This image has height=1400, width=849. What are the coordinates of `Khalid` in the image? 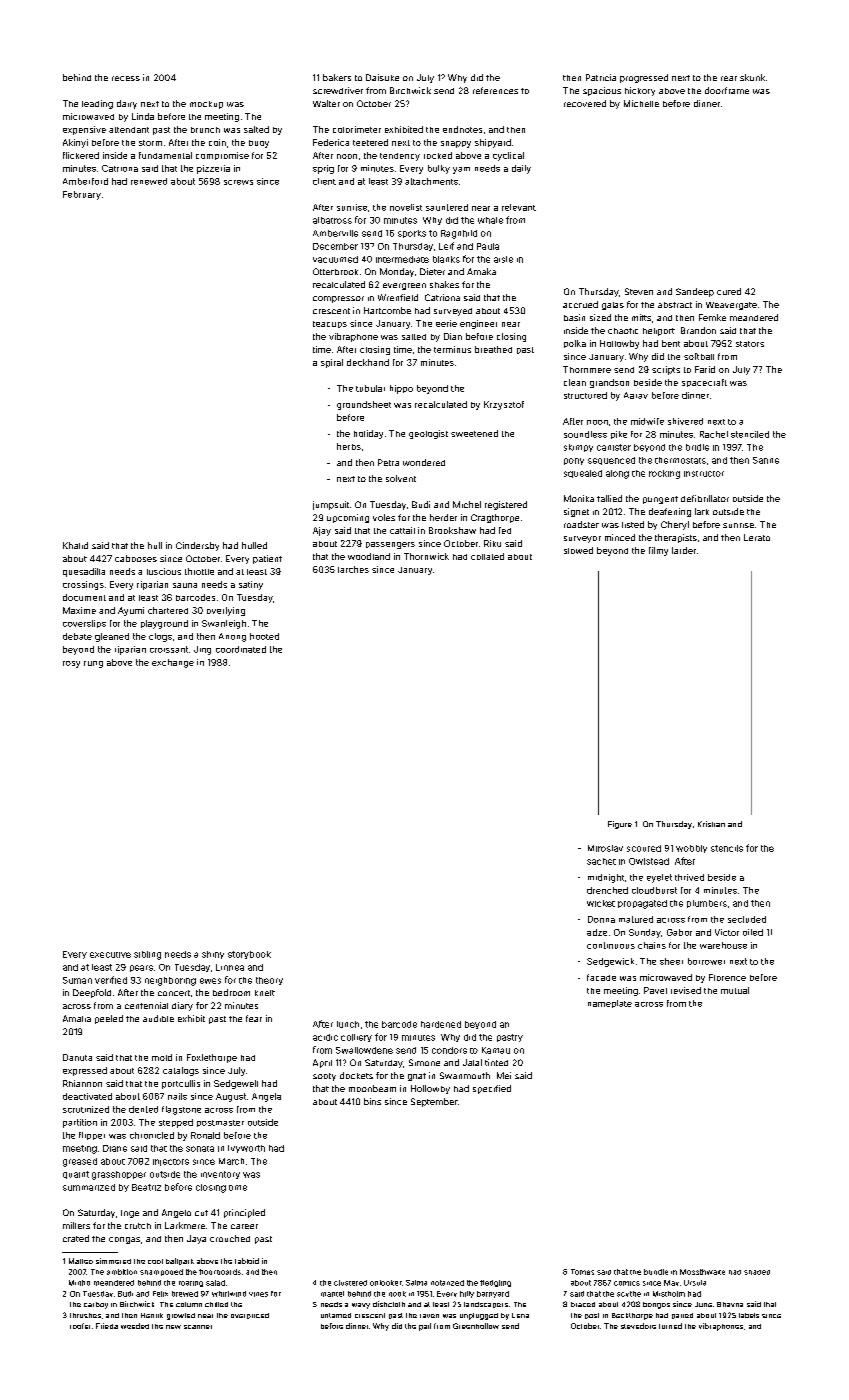 It's located at (75, 545).
